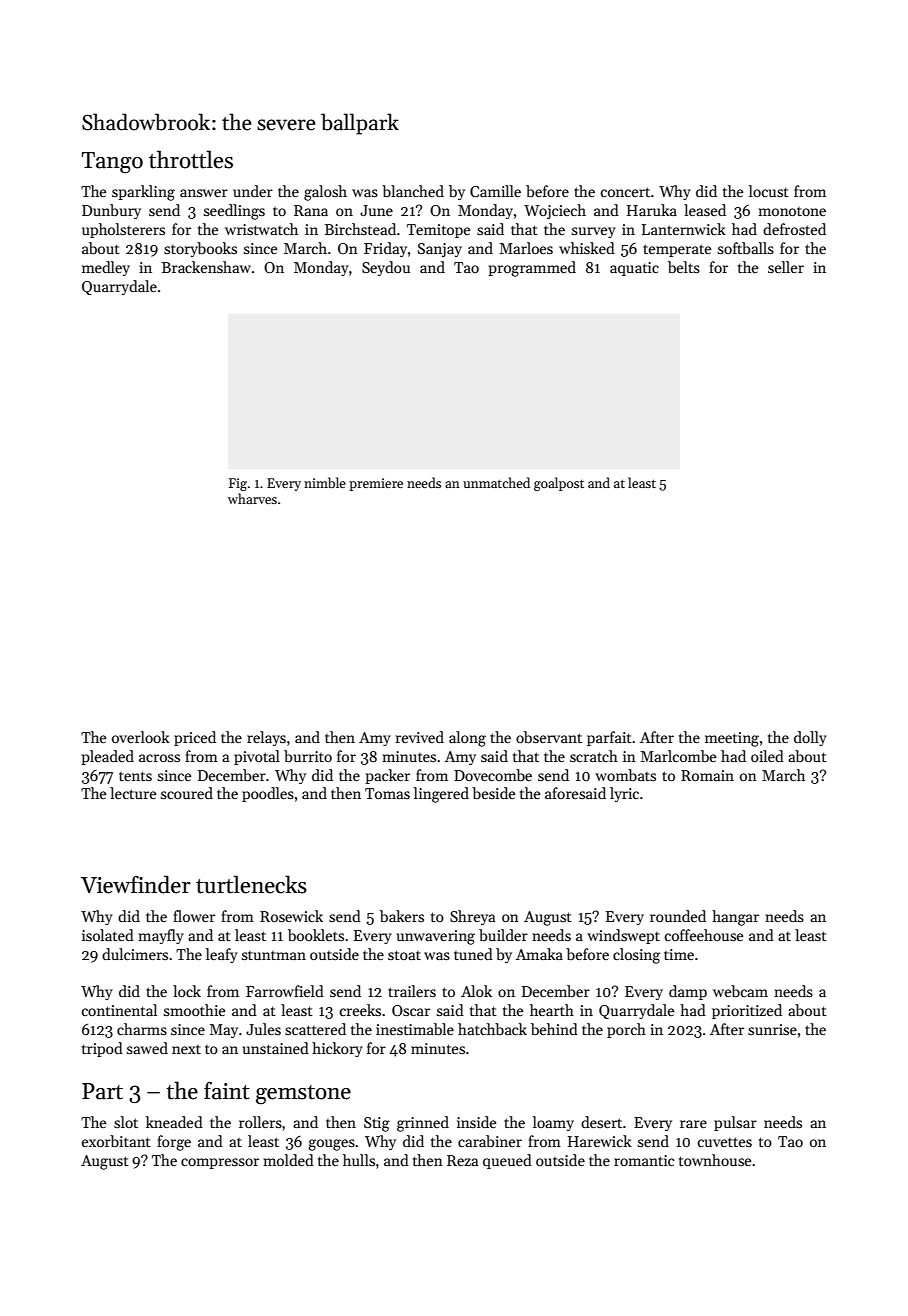  What do you see at coordinates (220, 1163) in the screenshot?
I see `compressor` at bounding box center [220, 1163].
